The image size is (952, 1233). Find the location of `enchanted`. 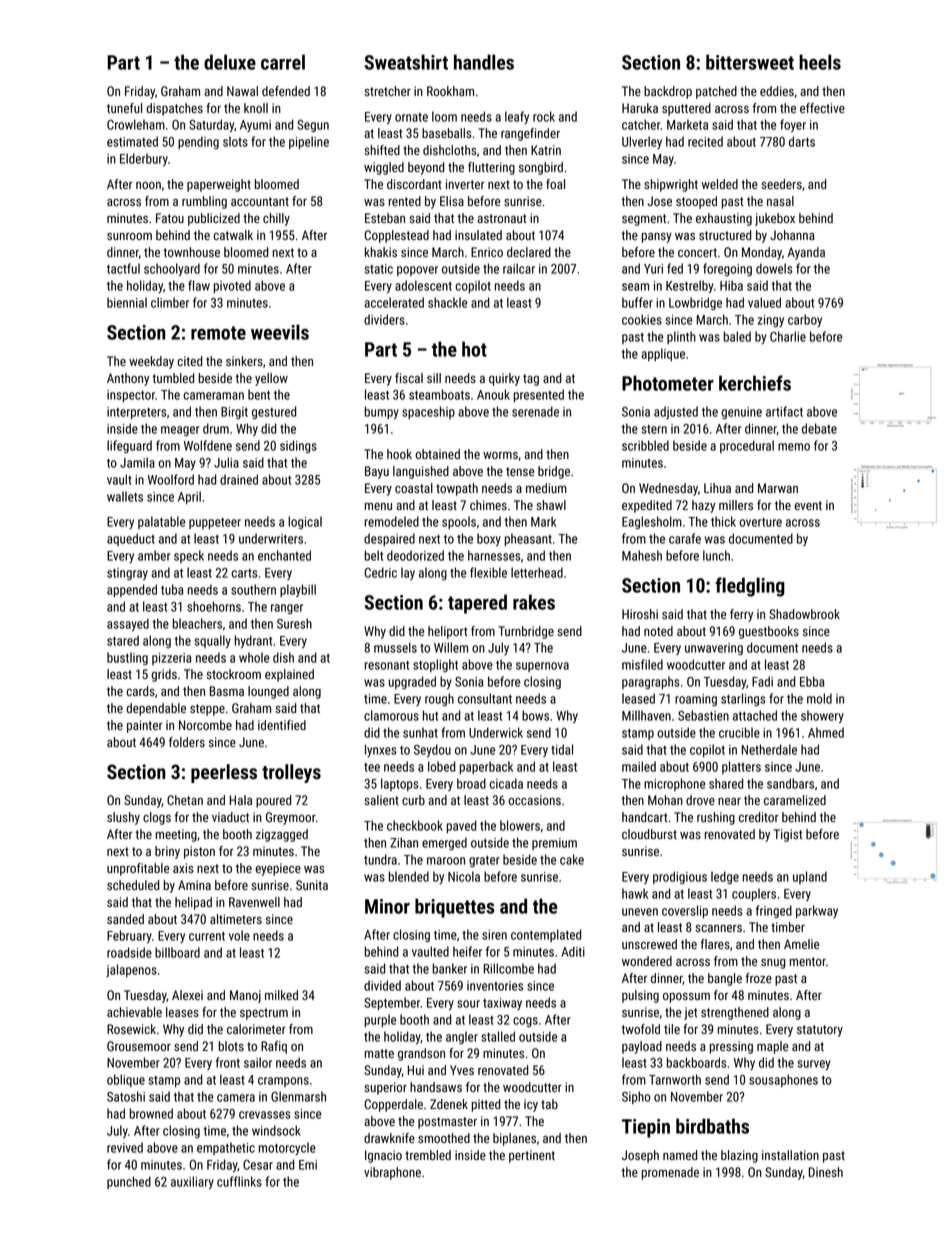

enchanted is located at coordinates (284, 555).
